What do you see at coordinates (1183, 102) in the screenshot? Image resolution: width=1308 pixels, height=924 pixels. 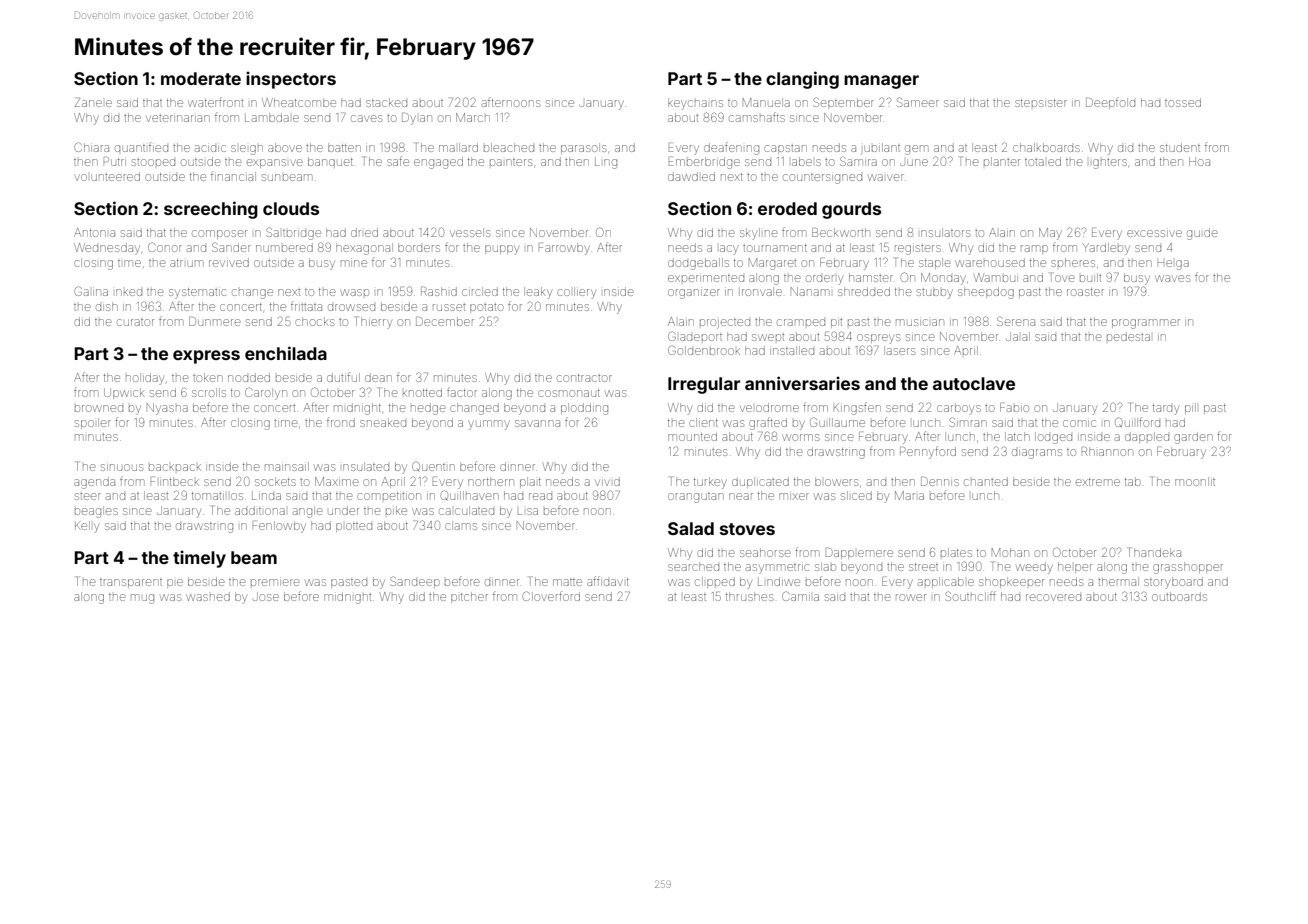 I see `tossed` at bounding box center [1183, 102].
